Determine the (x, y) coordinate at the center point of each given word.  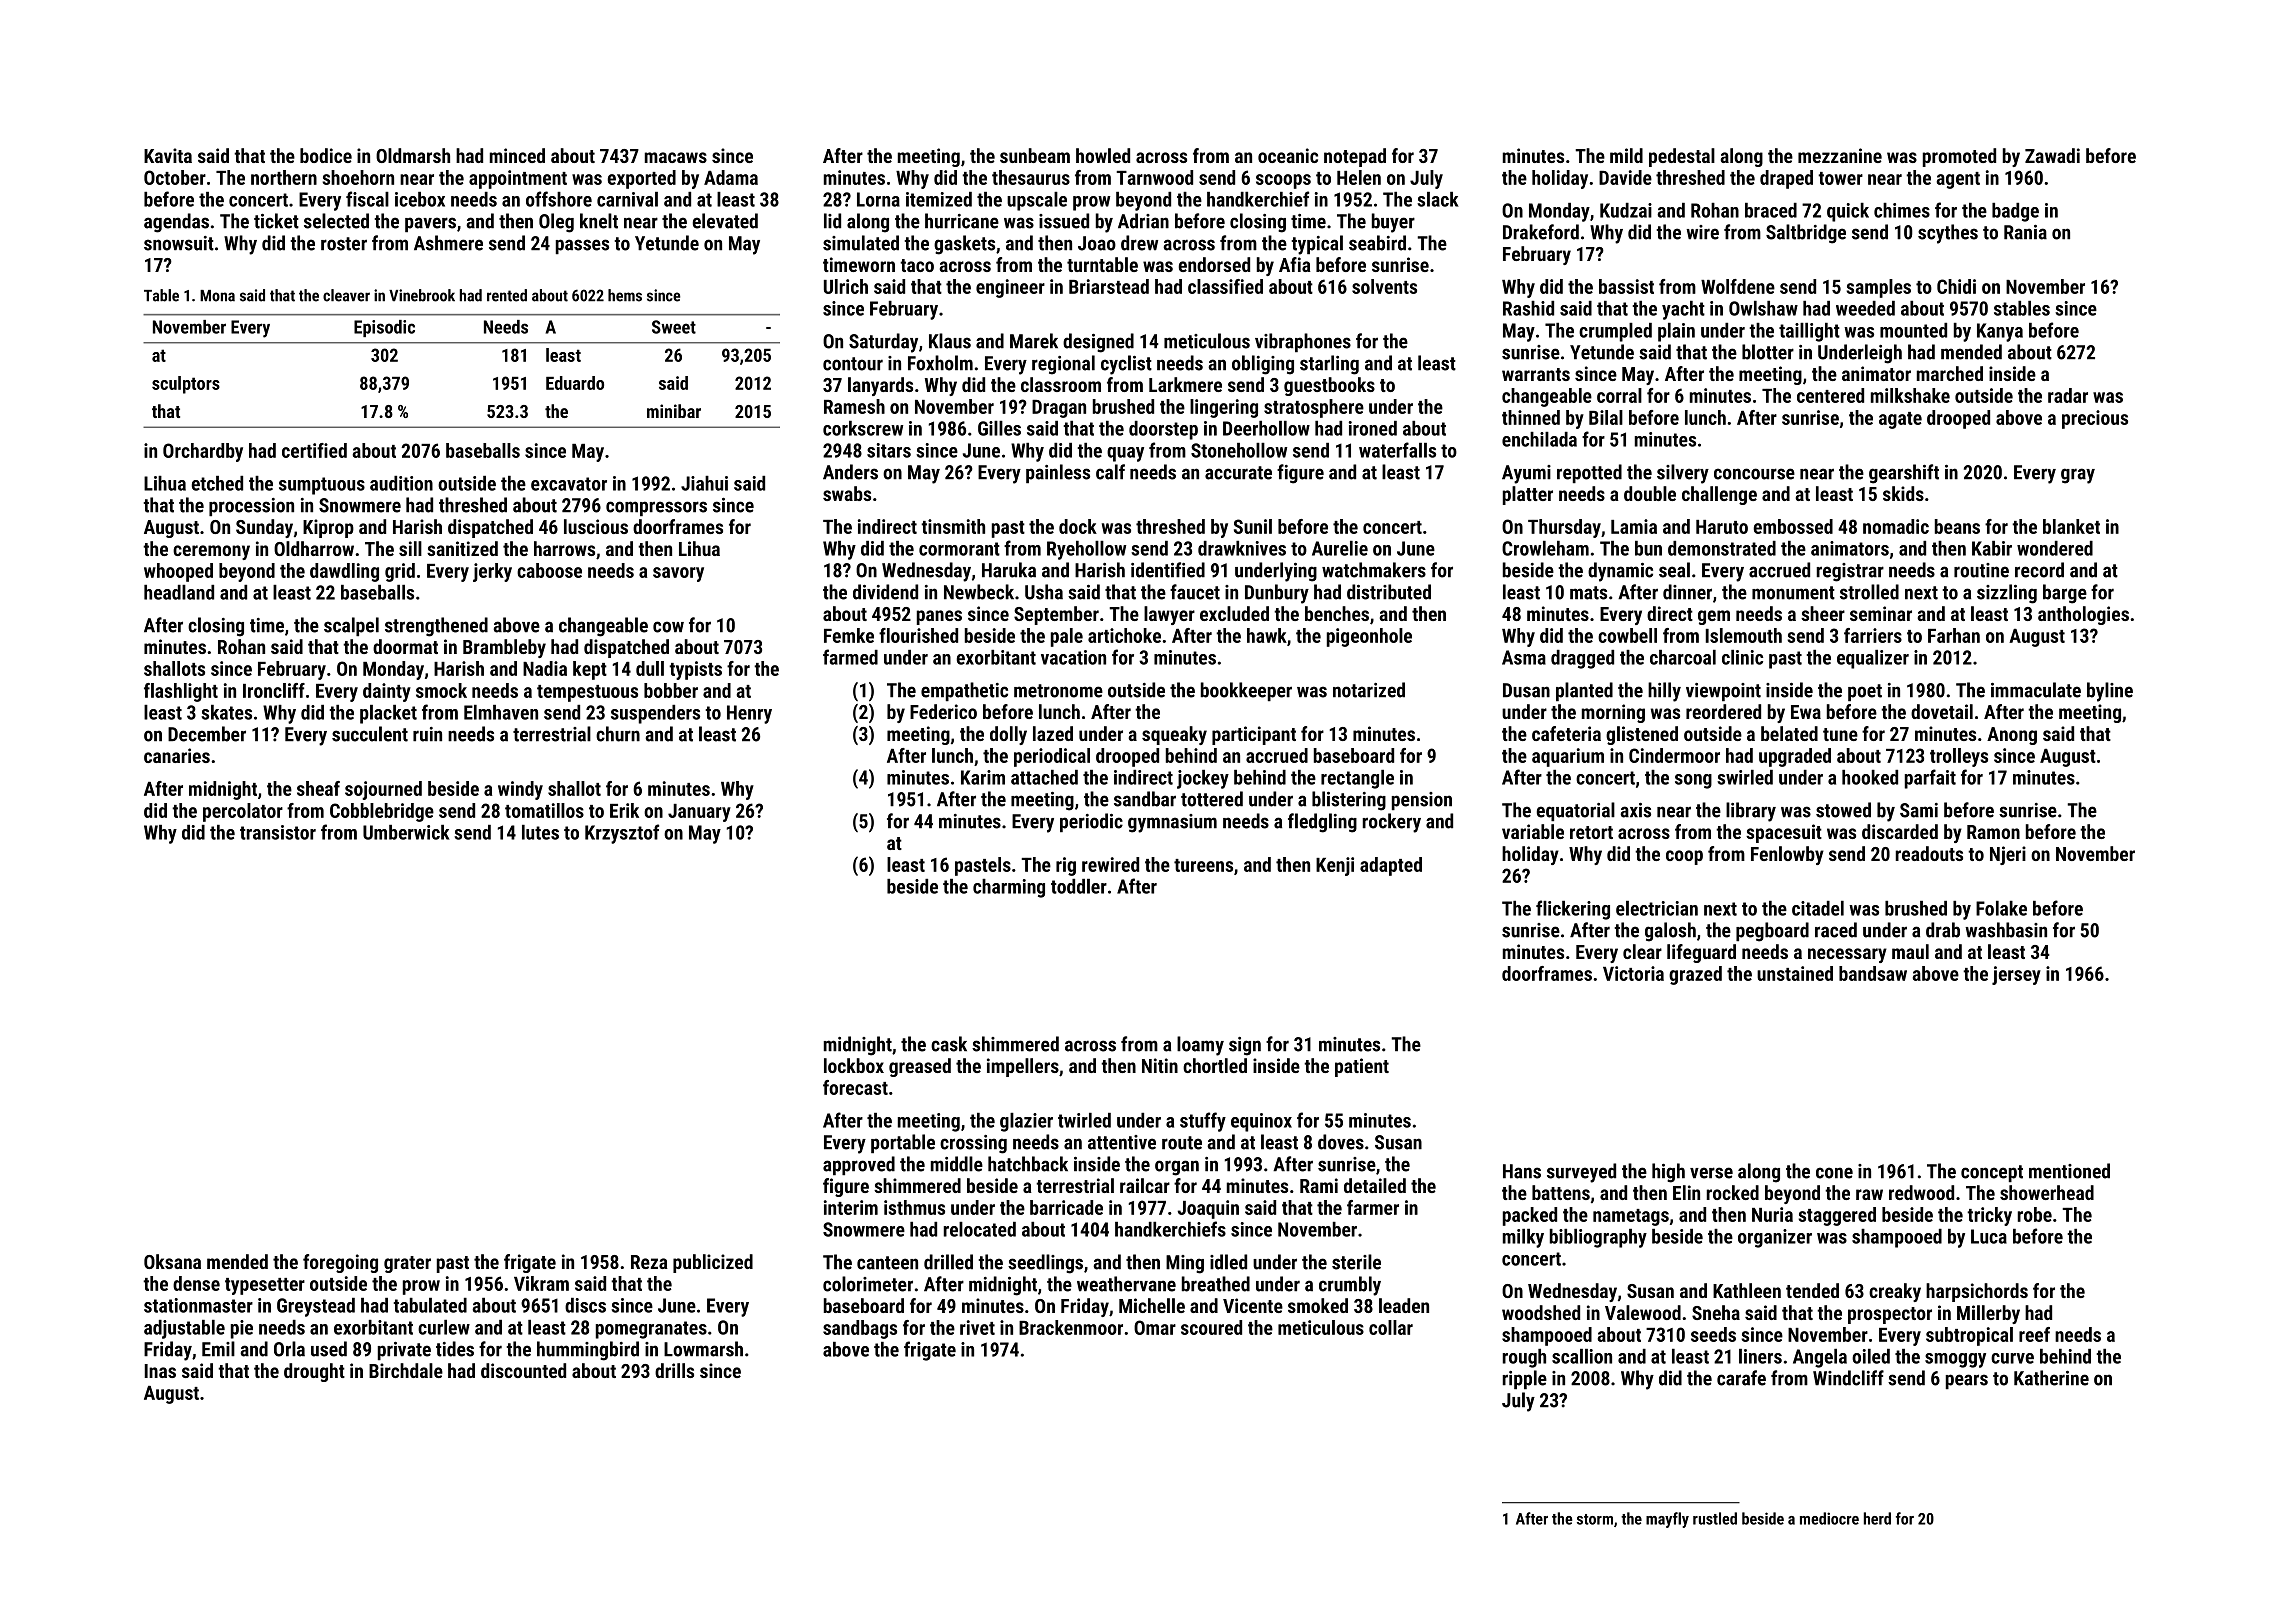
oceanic (1288, 155)
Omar (1155, 1327)
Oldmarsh (413, 155)
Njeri (2008, 855)
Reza (649, 1262)
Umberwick (406, 832)
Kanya (2000, 332)
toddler (1079, 886)
